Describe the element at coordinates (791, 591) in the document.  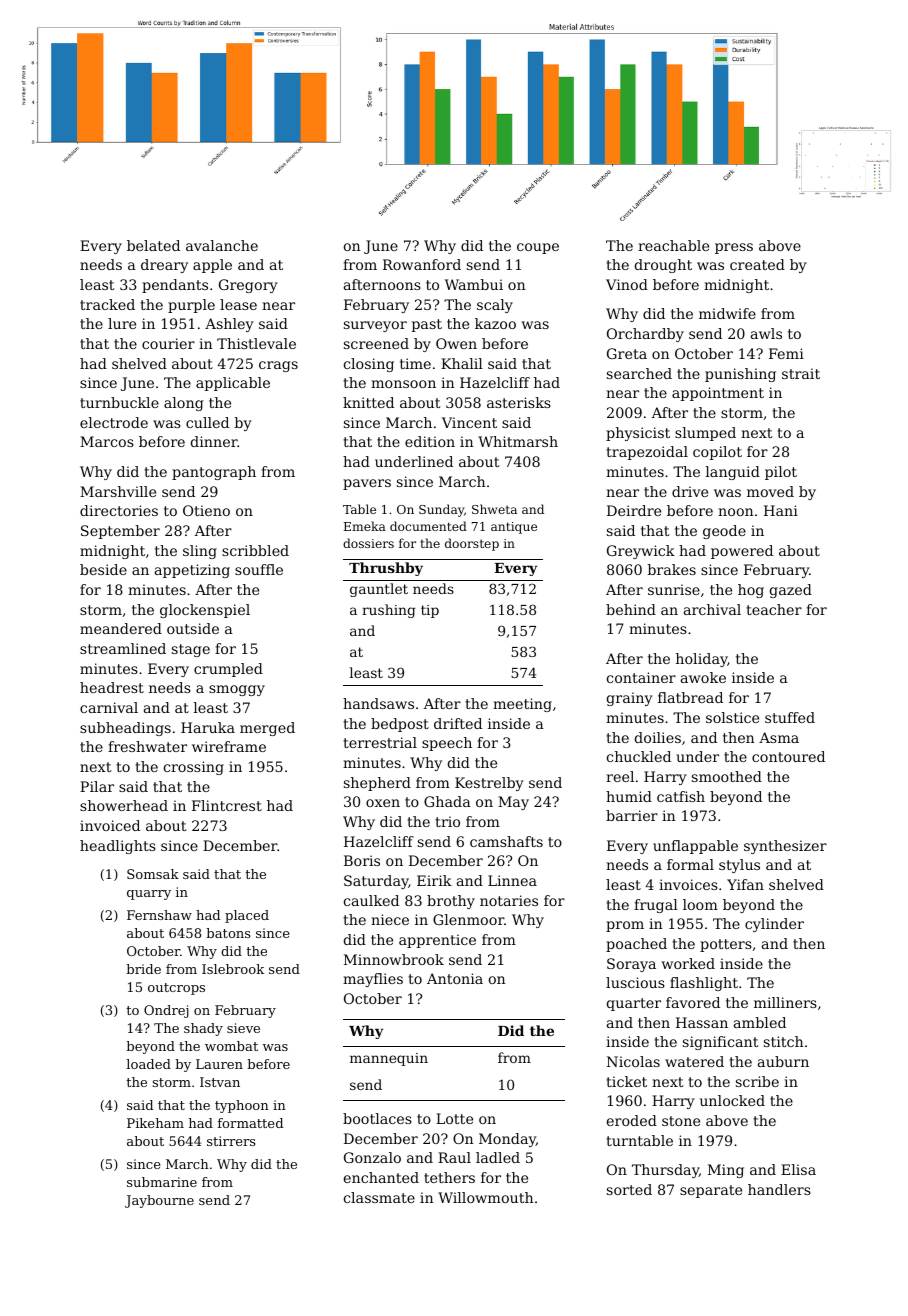
I see `gazed` at that location.
